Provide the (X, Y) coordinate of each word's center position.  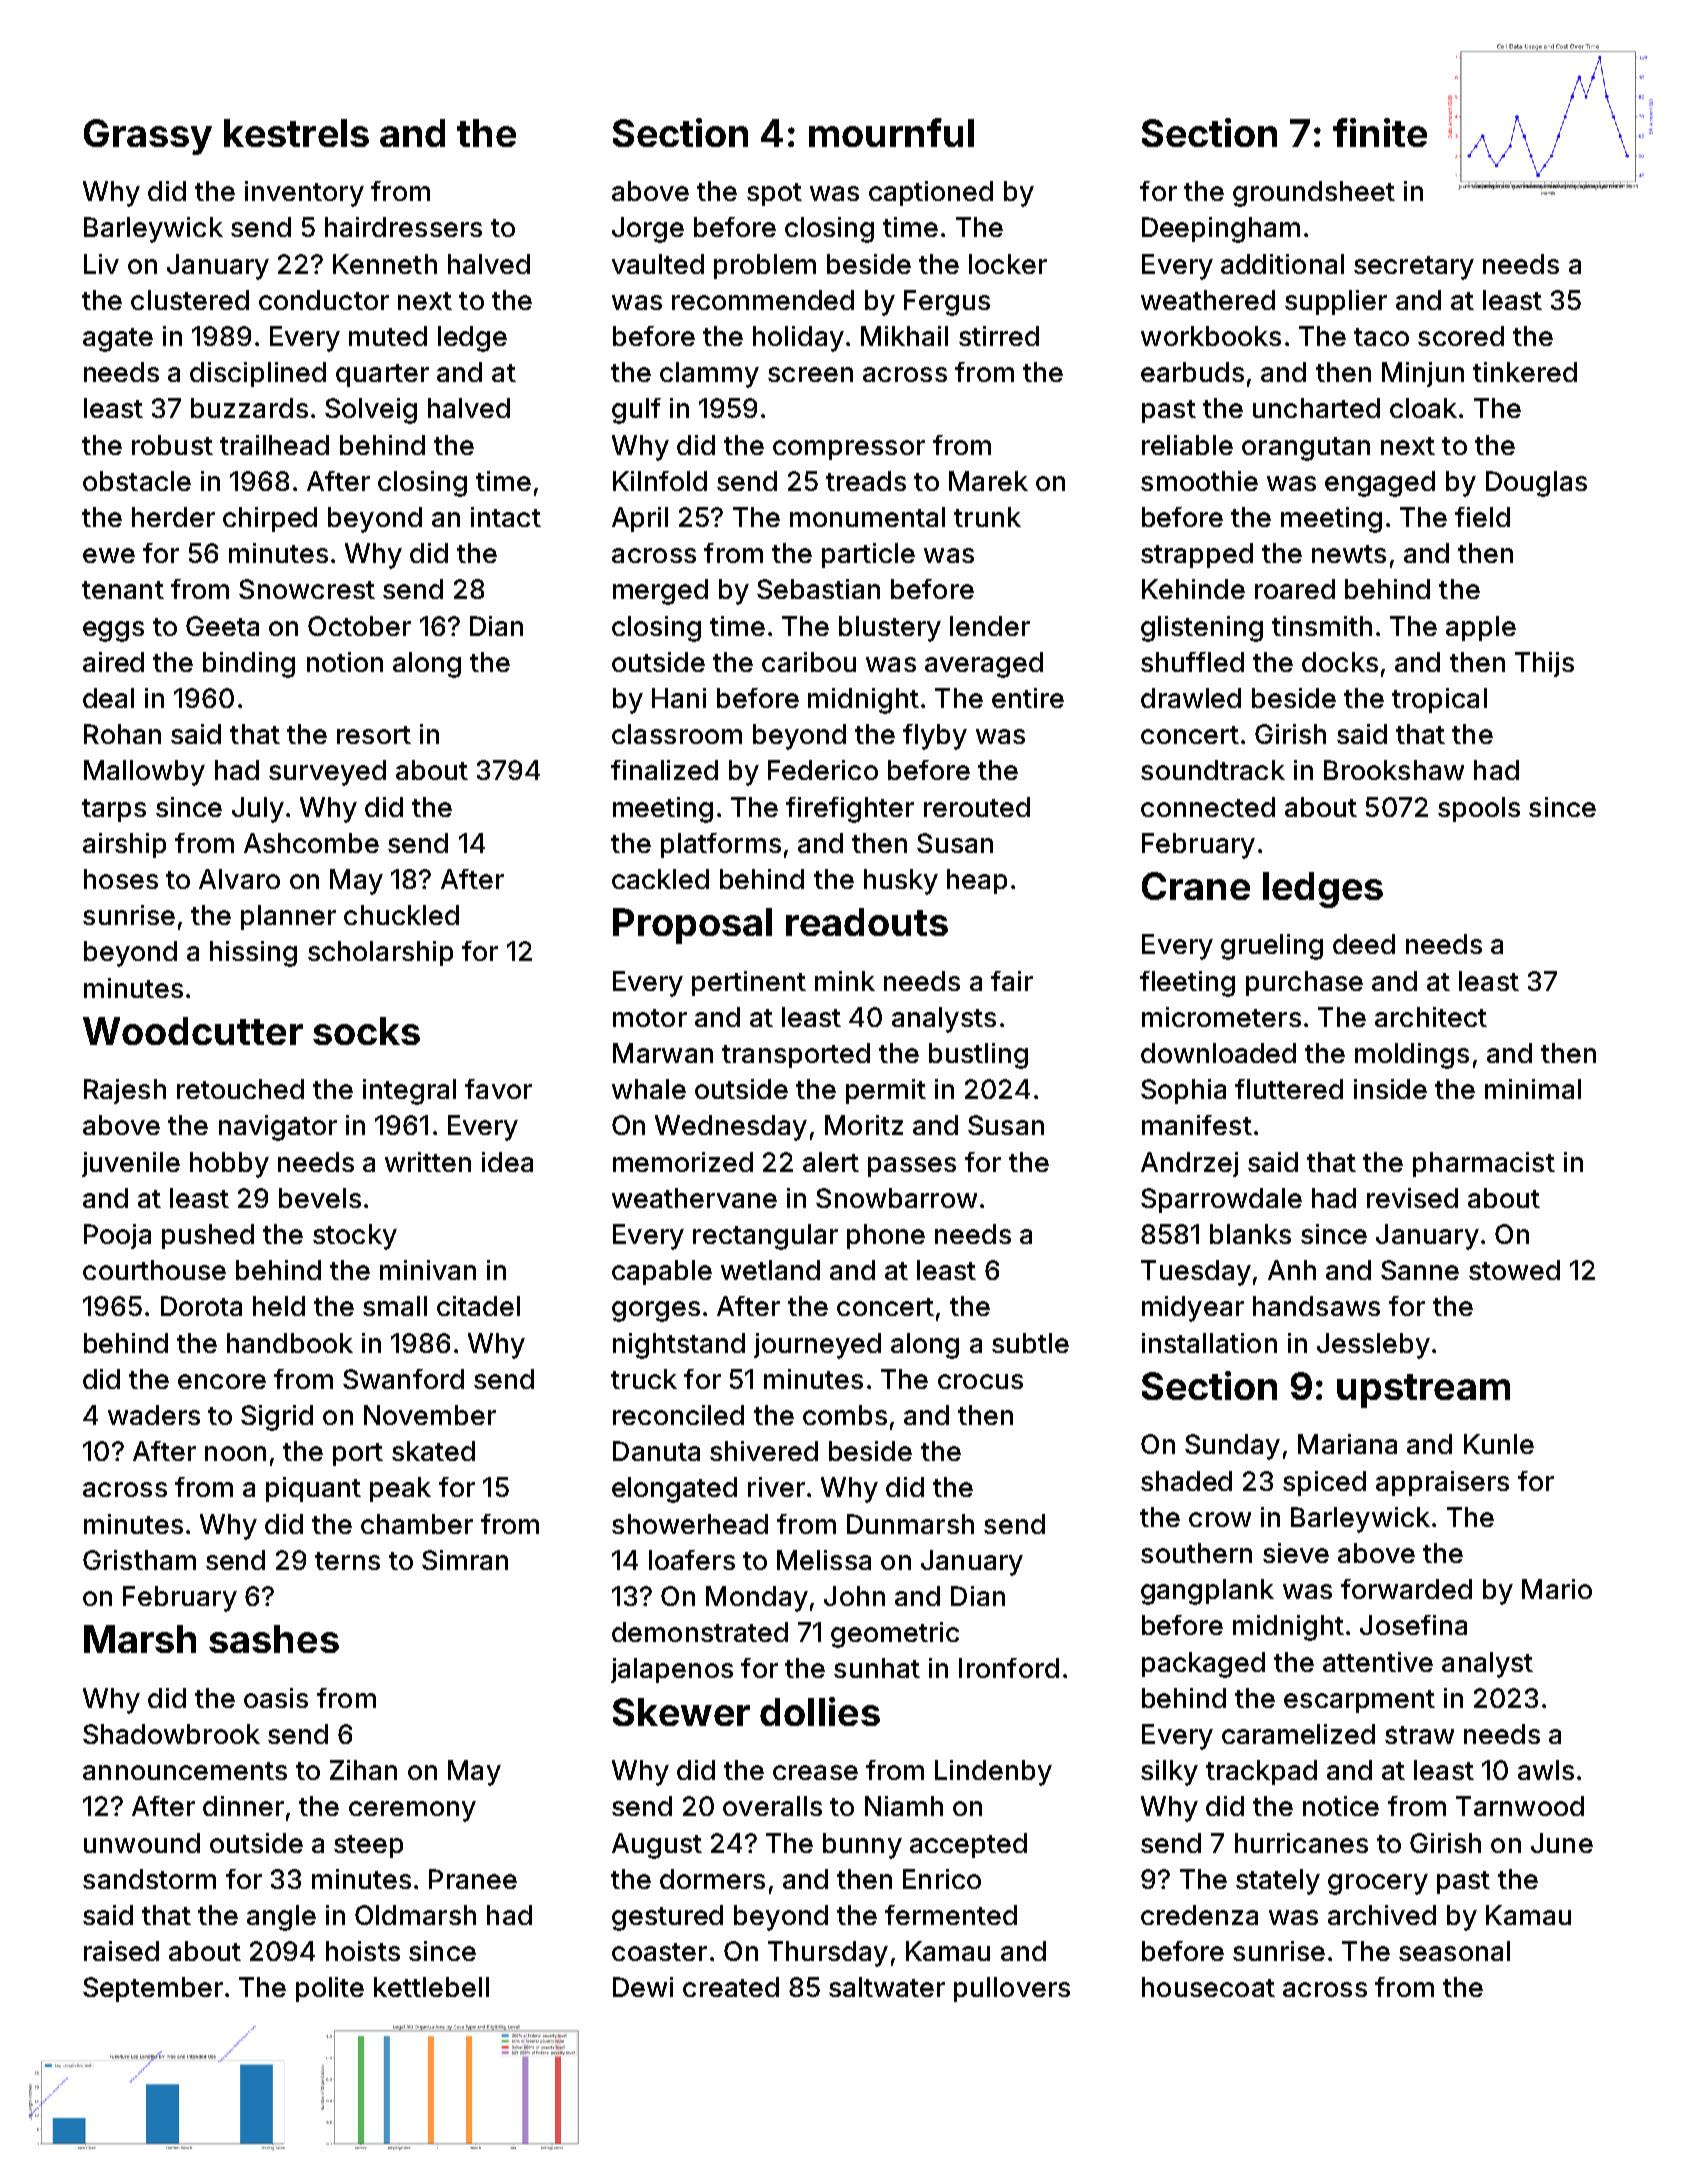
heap (977, 881)
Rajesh (125, 1091)
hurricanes (1301, 1843)
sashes (274, 1639)
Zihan (363, 1770)
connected (1208, 807)
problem (765, 266)
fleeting (1187, 984)
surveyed (327, 773)
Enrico (942, 1879)
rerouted (977, 807)
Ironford (1009, 1668)
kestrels (296, 133)
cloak (1423, 408)
